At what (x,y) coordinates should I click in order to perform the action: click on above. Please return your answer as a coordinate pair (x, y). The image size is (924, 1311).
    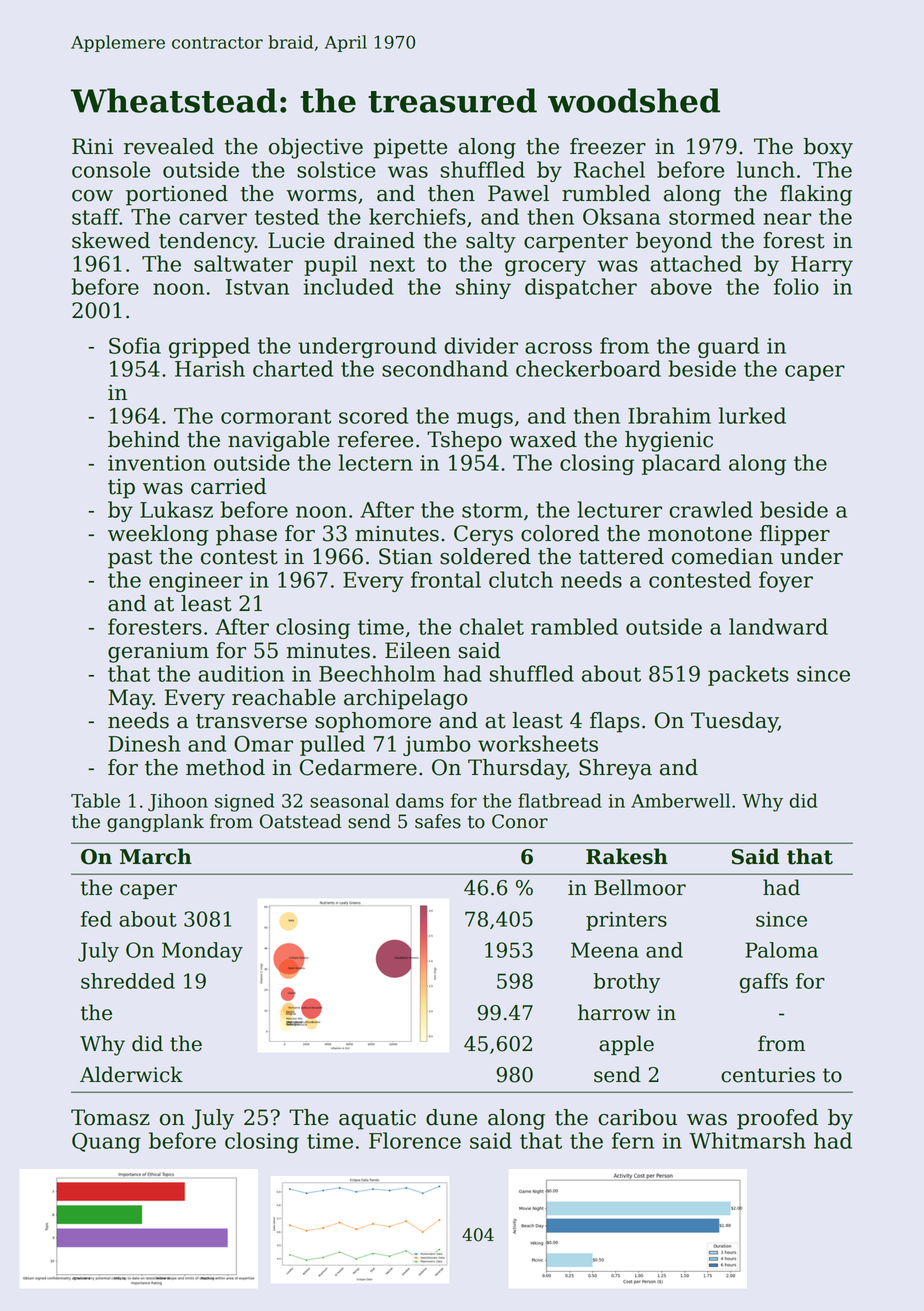
    Looking at the image, I should click on (681, 286).
